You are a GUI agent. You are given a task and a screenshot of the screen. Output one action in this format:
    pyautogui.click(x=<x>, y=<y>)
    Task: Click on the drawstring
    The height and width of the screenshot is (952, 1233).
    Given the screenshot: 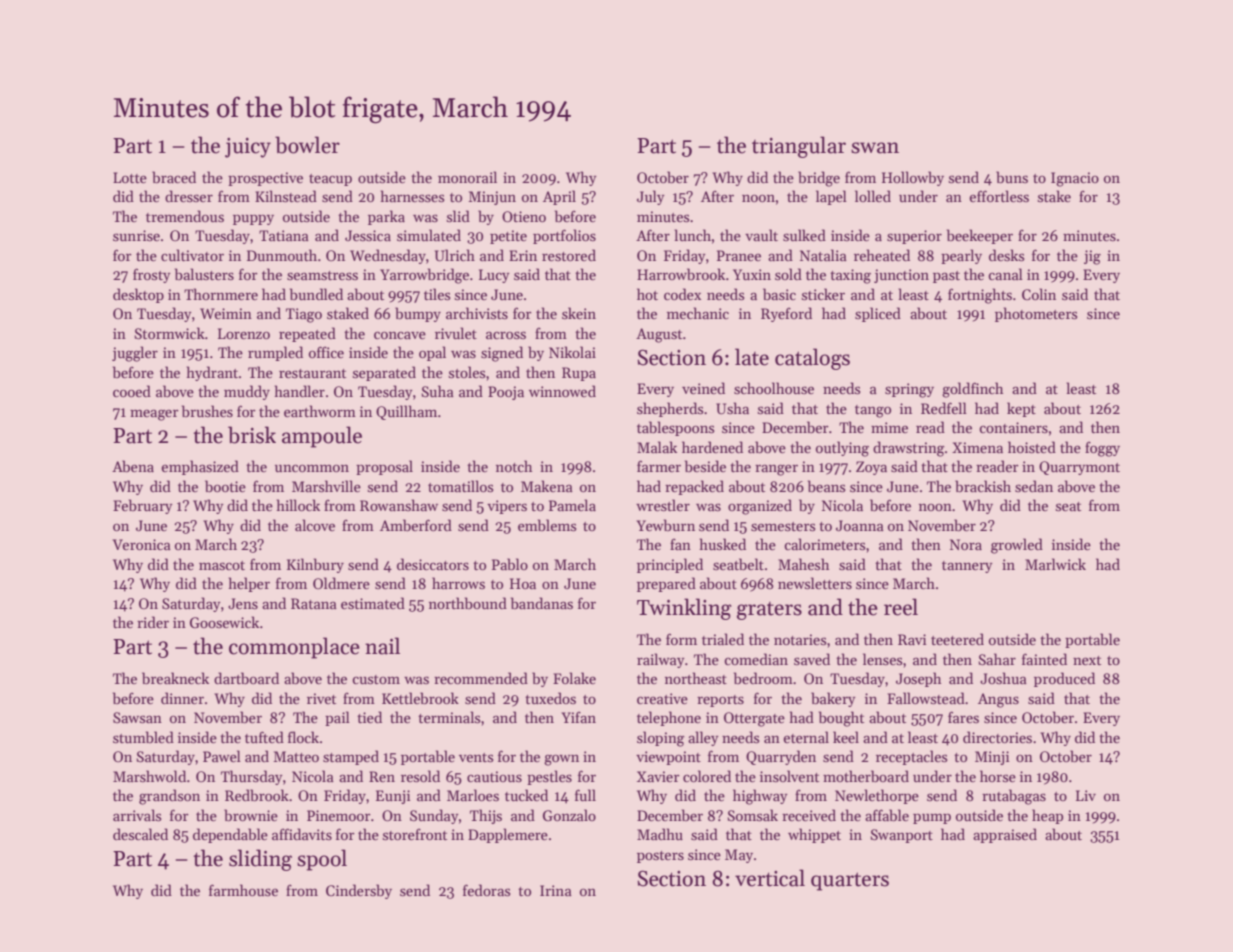 What is the action you would take?
    pyautogui.click(x=909, y=449)
